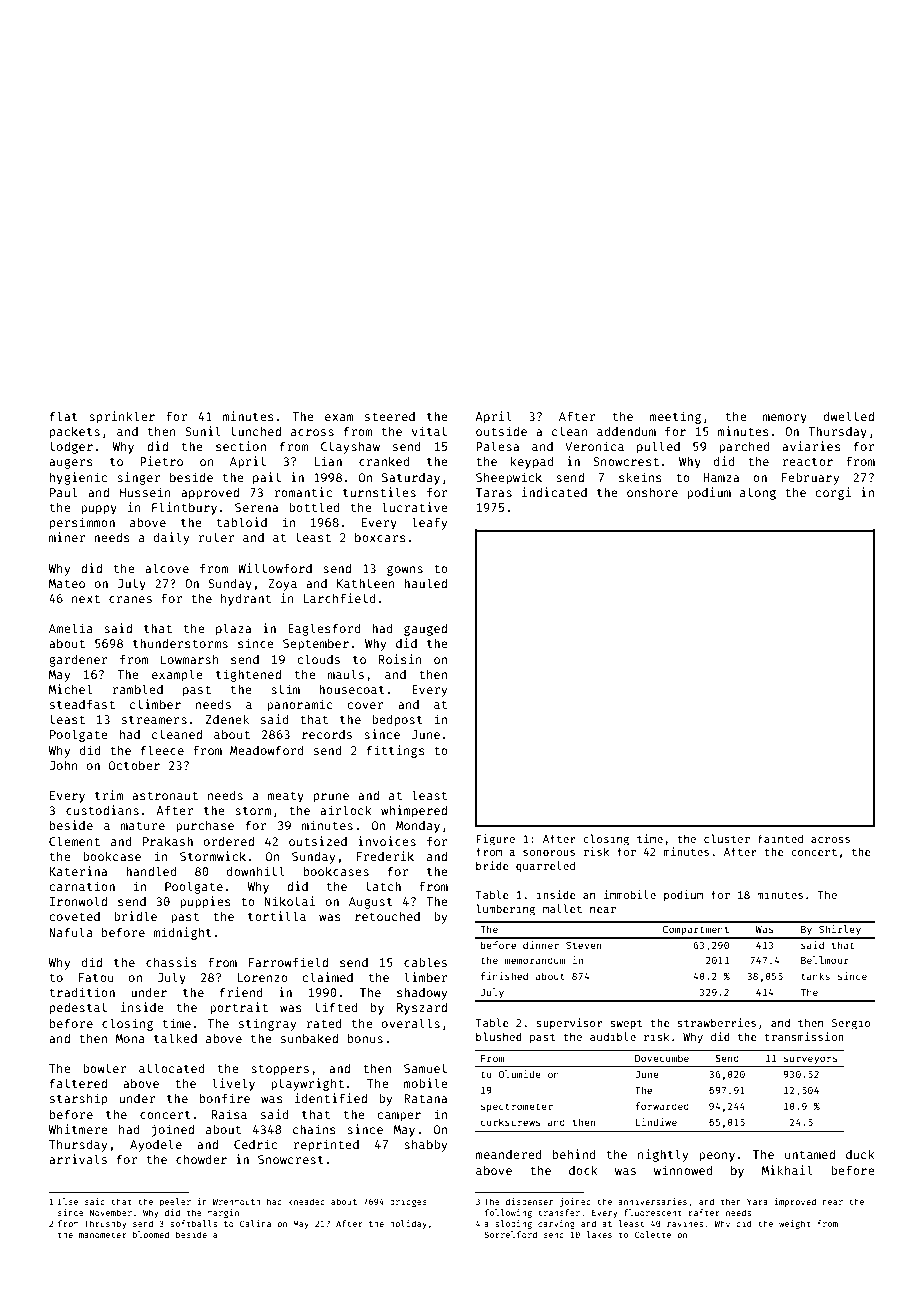  I want to click on along, so click(758, 493).
